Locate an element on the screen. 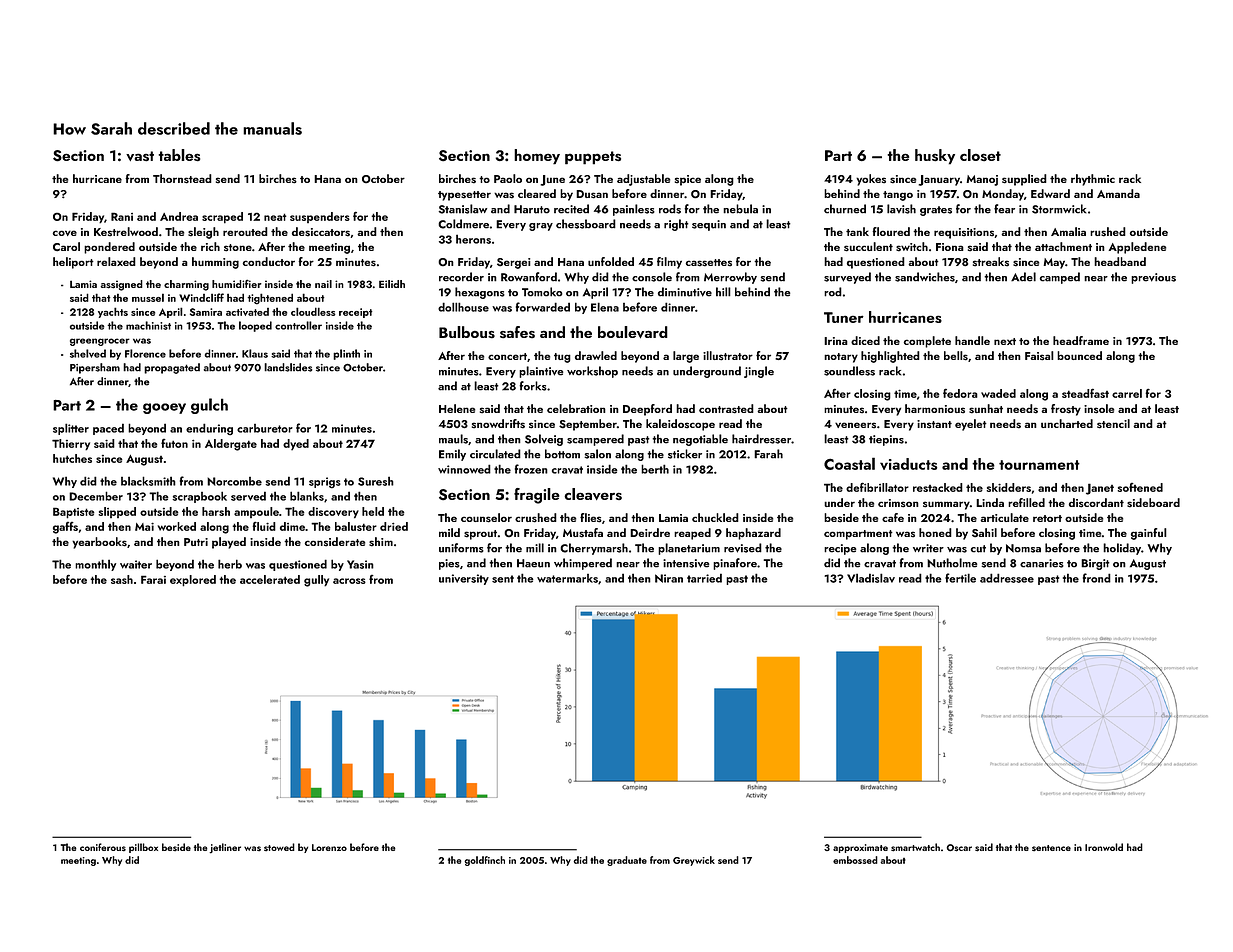 This screenshot has height=952, width=1233. homey is located at coordinates (537, 157).
